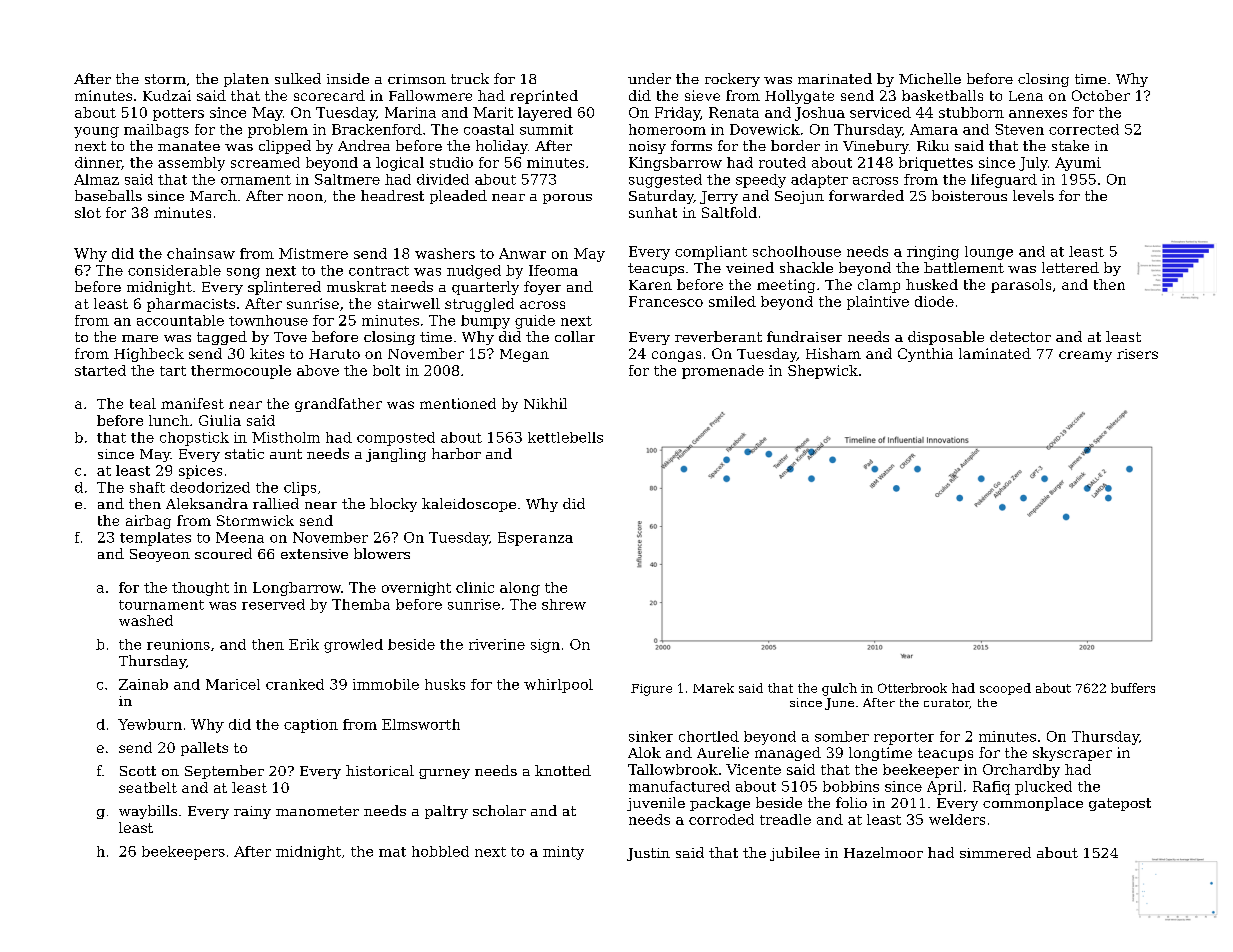  Describe the element at coordinates (108, 195) in the page. I see `baseballs` at that location.
